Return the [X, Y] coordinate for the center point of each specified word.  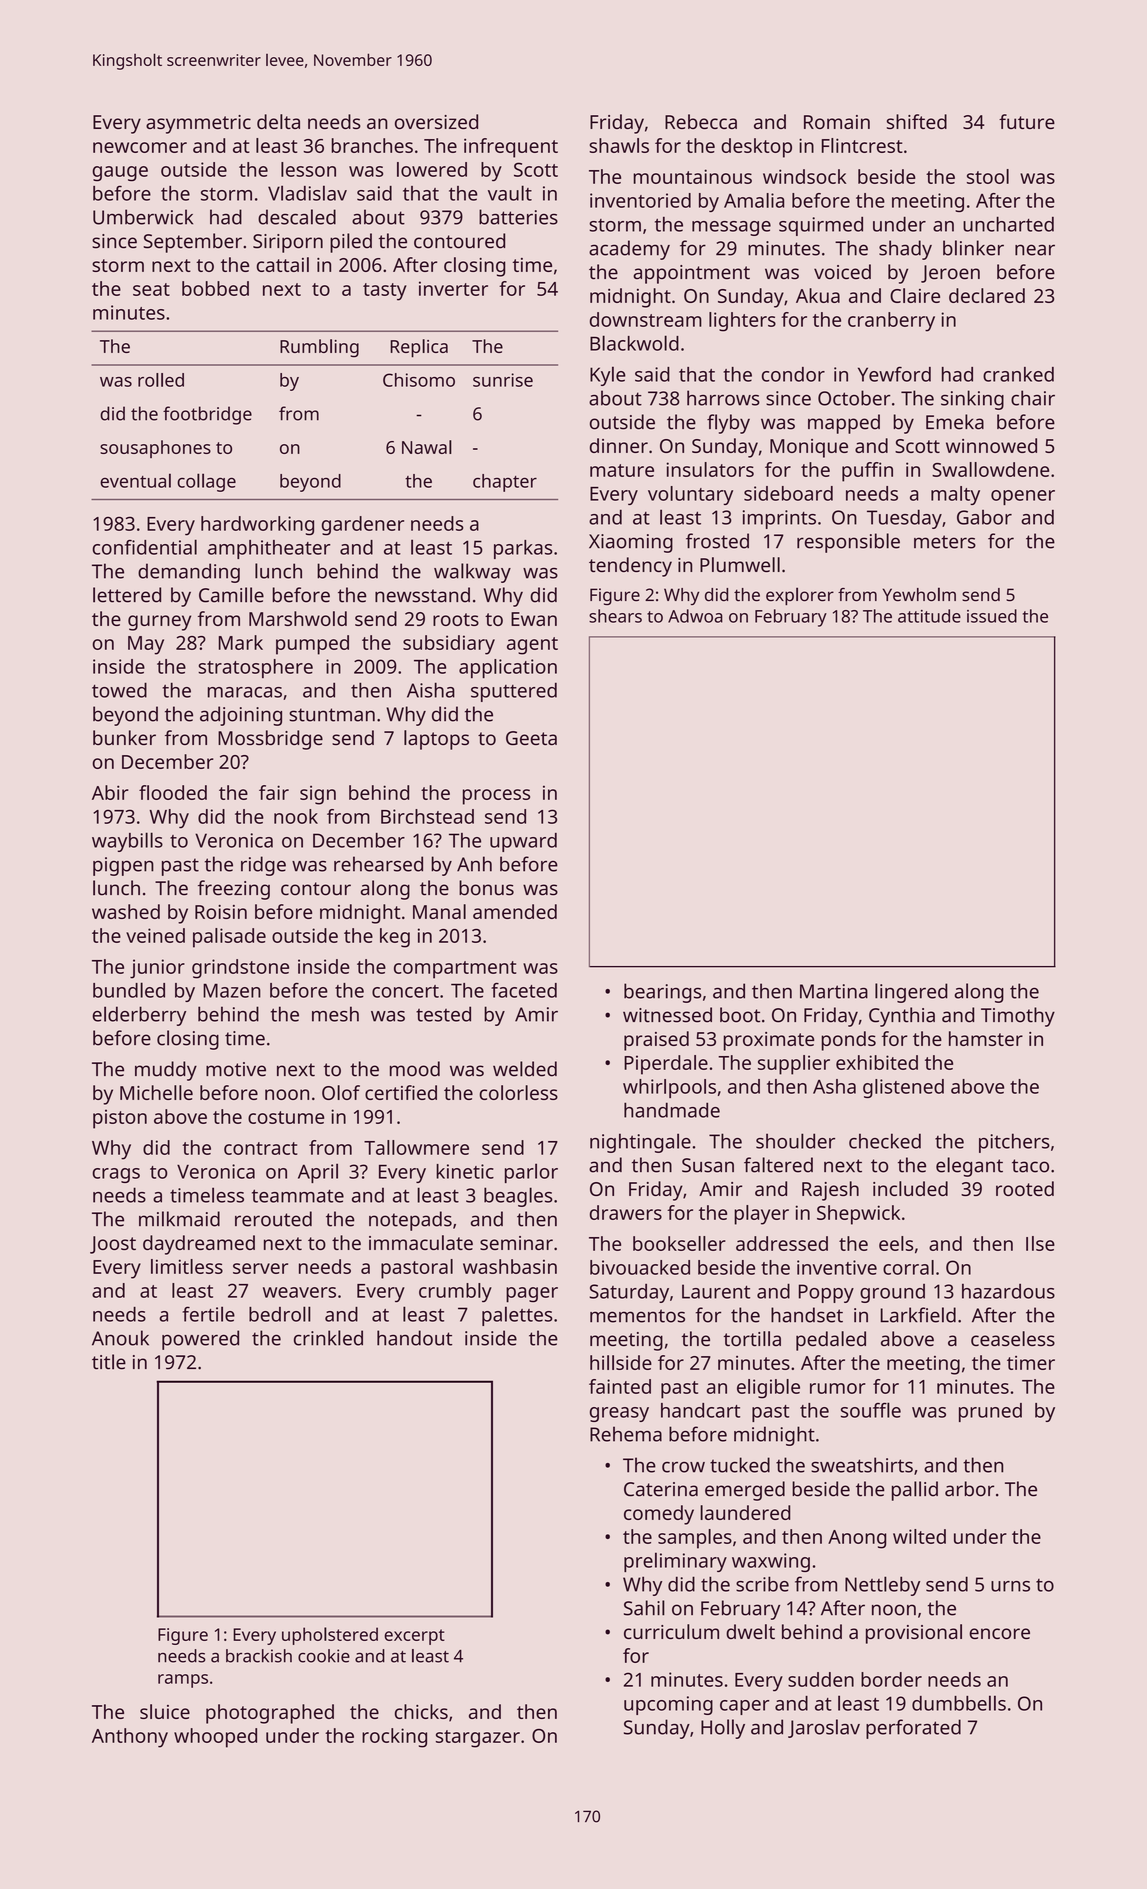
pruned [990, 1412]
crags [116, 1175]
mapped [844, 424]
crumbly [455, 1292]
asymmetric [198, 124]
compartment [455, 970]
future [1027, 121]
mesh [335, 1014]
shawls [619, 145]
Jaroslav [824, 1728]
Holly [723, 1729]
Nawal [427, 447]
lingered [911, 993]
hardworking [257, 526]
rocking [394, 1738]
